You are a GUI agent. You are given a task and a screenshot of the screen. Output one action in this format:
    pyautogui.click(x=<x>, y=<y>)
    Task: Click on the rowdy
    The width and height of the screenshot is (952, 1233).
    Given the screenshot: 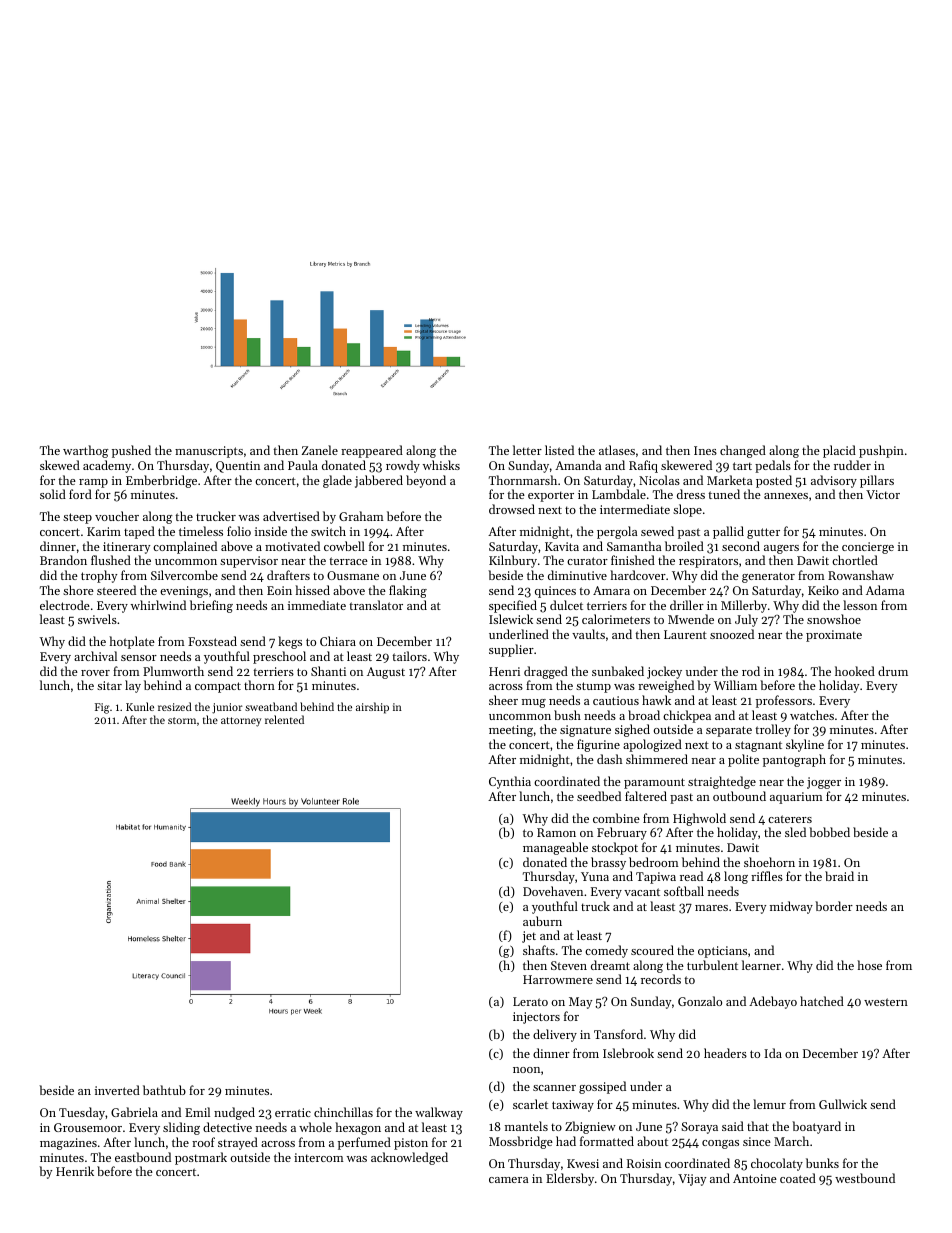 What is the action you would take?
    pyautogui.click(x=403, y=466)
